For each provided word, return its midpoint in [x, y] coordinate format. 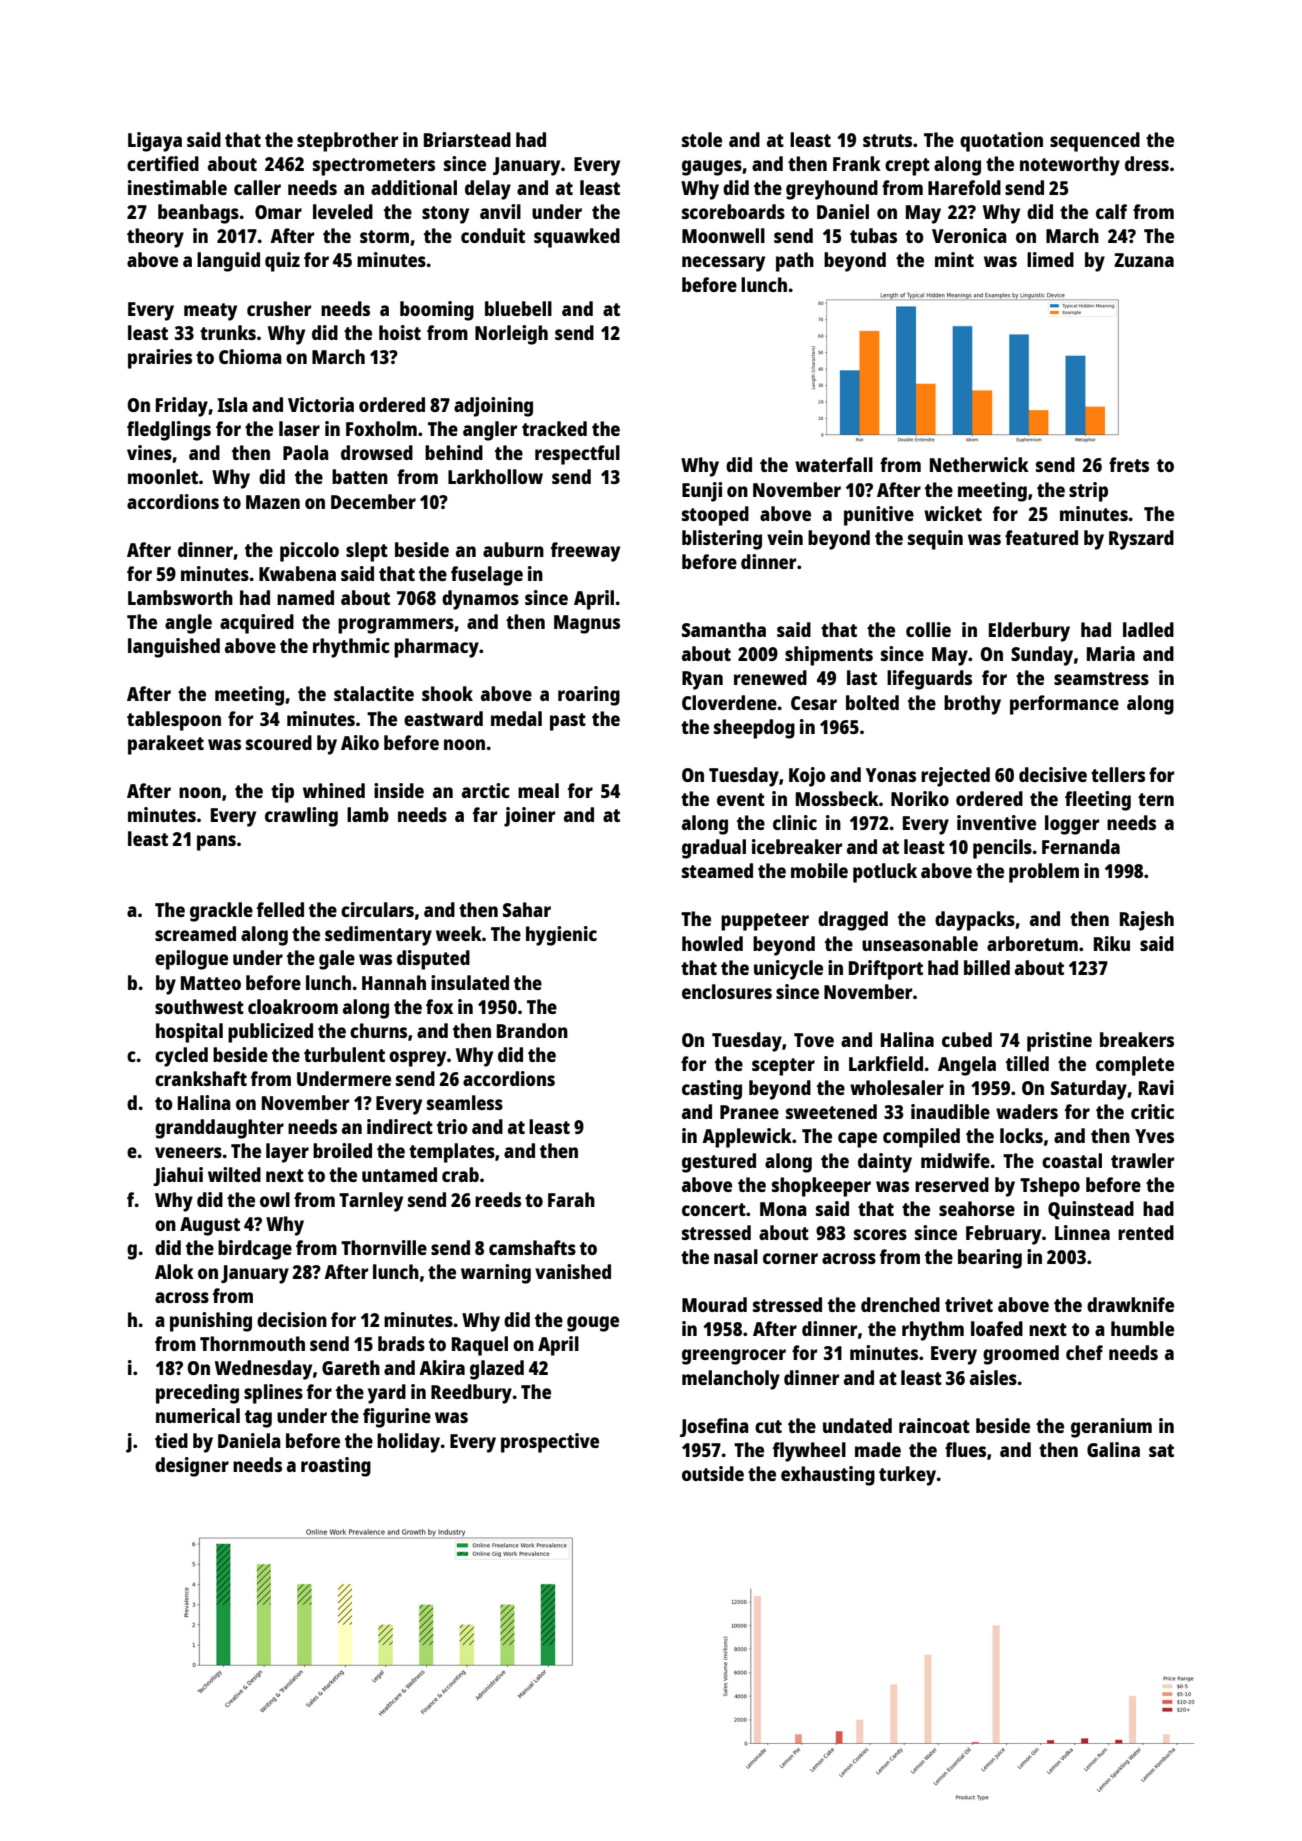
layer [287, 1153]
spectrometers [374, 167]
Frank [857, 163]
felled [280, 909]
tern [1156, 799]
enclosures [727, 991]
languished [174, 648]
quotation [1001, 142]
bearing [990, 1259]
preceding [197, 1394]
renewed [770, 677]
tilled [1027, 1063]
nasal [736, 1256]
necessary [723, 264]
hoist [400, 332]
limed [1050, 259]
